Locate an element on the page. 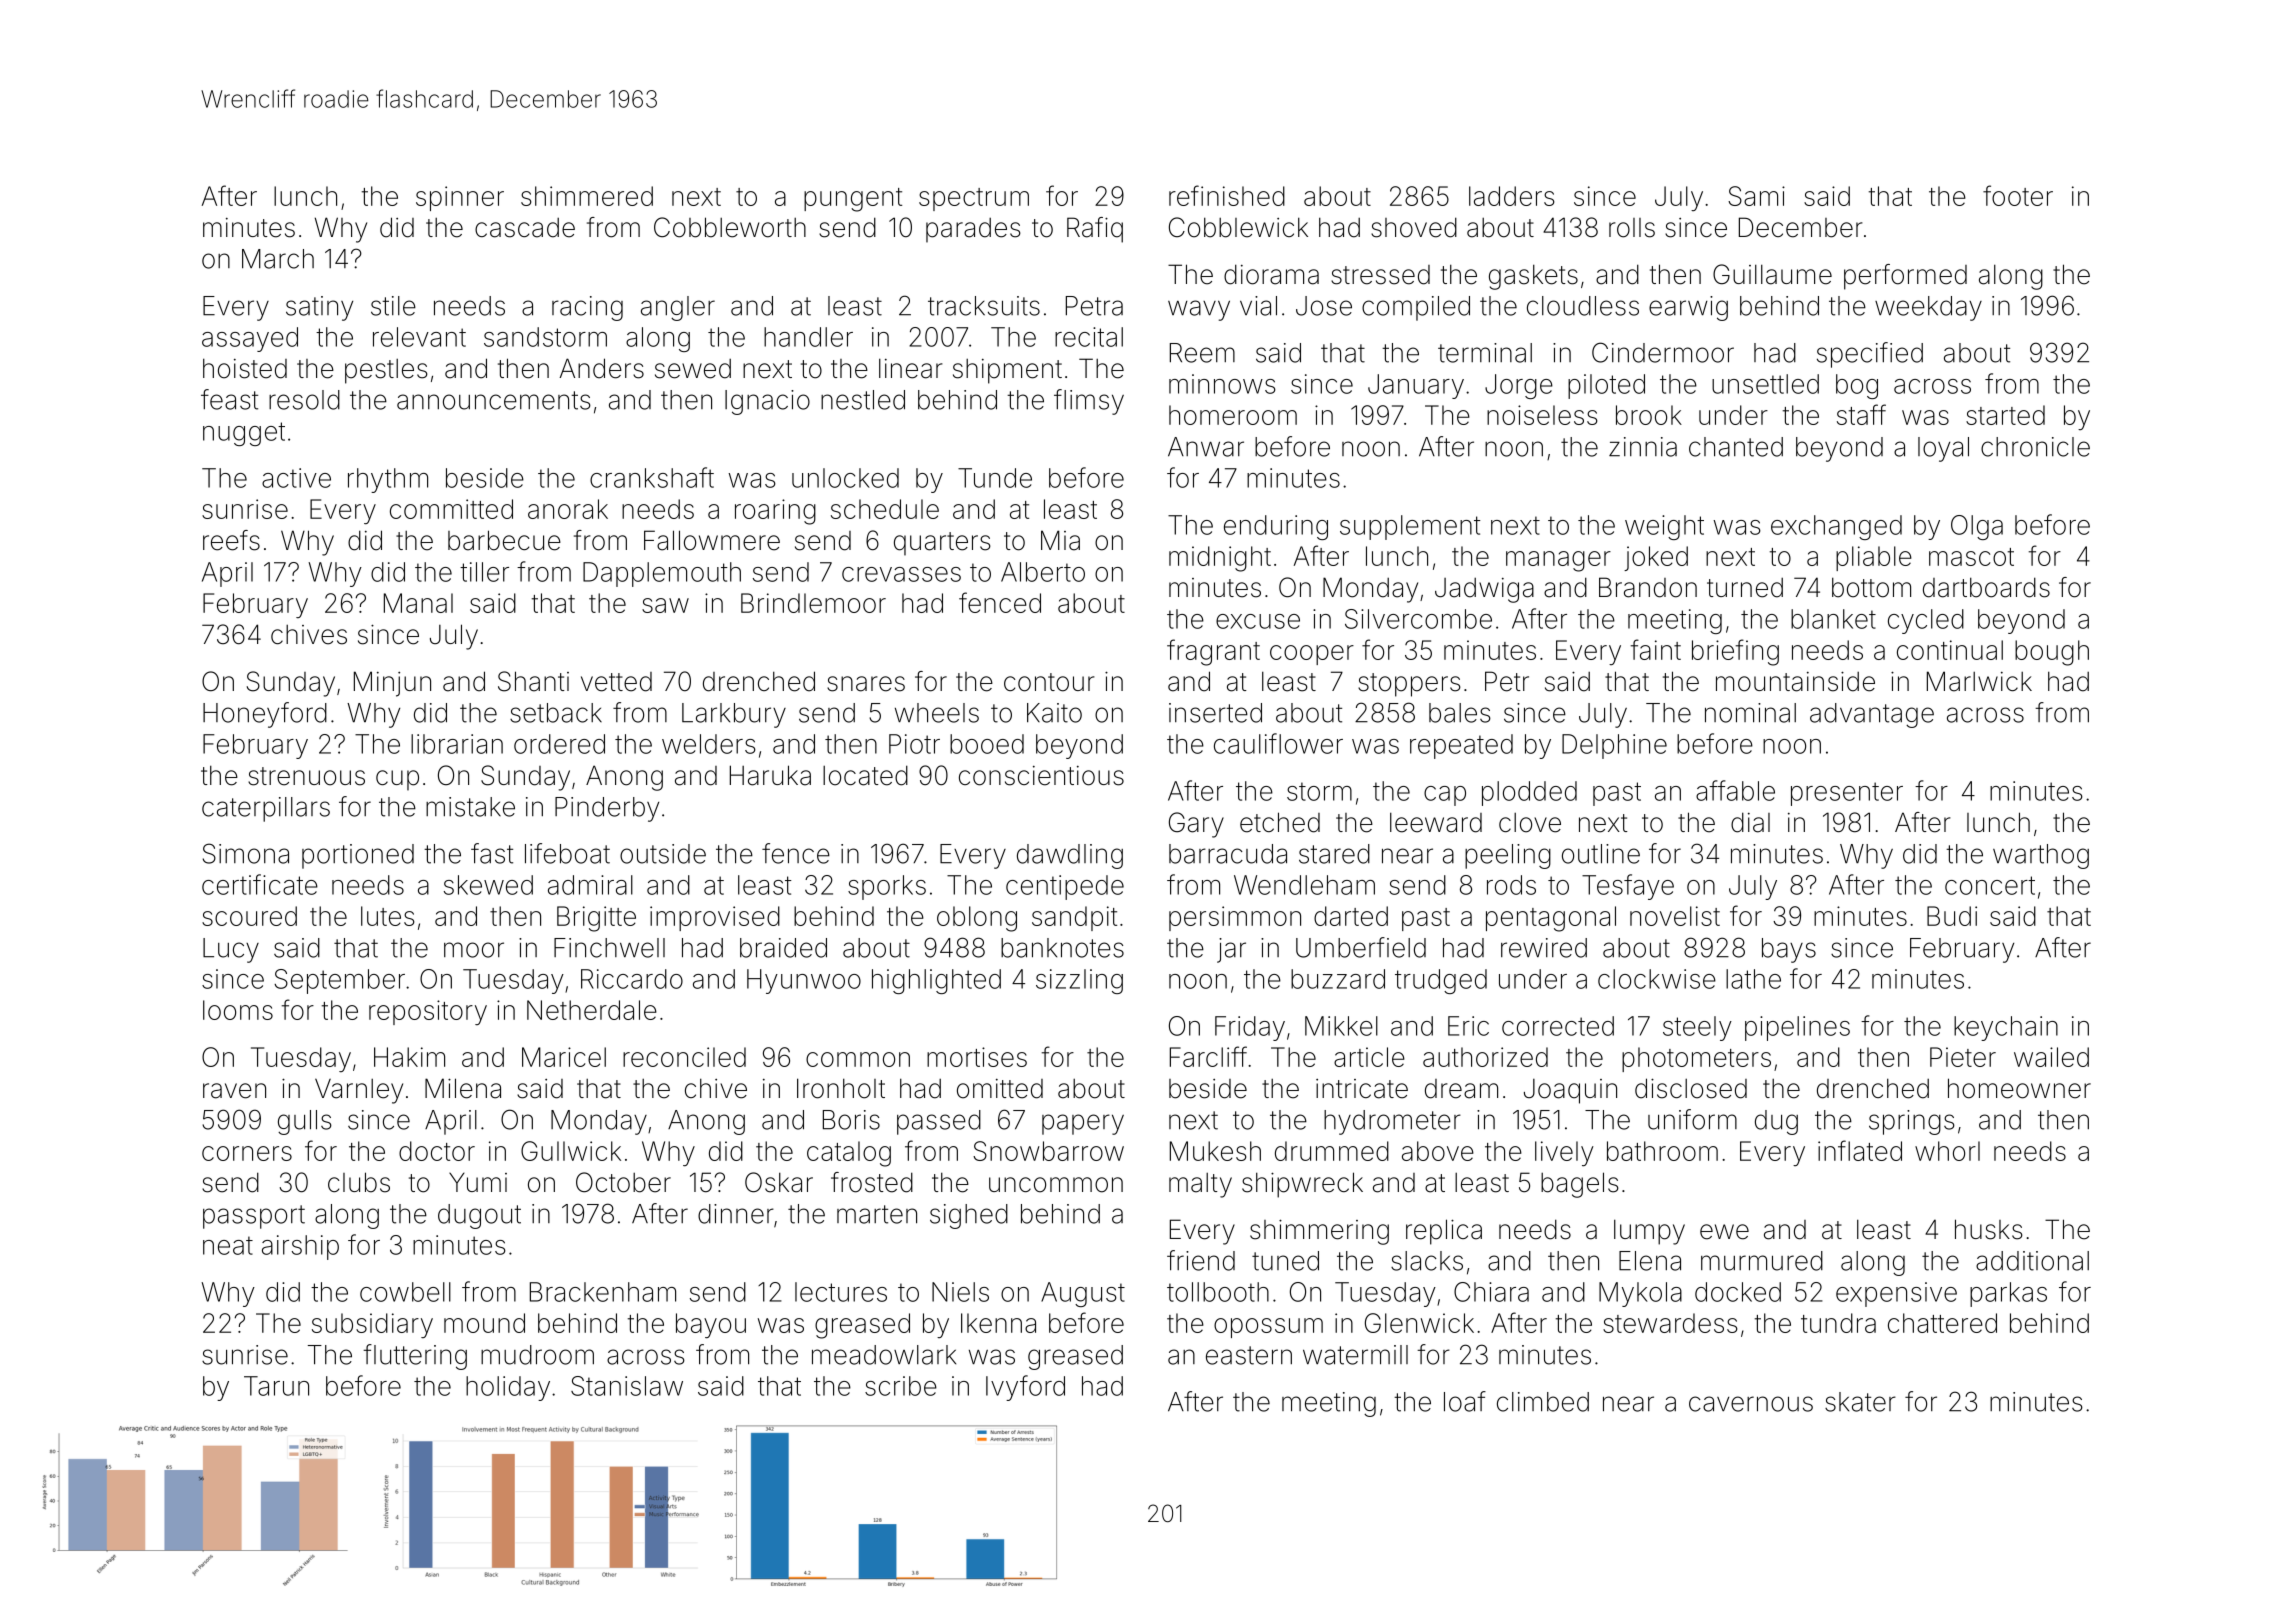 Image resolution: width=2292 pixels, height=1620 pixels. papery is located at coordinates (1083, 1124).
